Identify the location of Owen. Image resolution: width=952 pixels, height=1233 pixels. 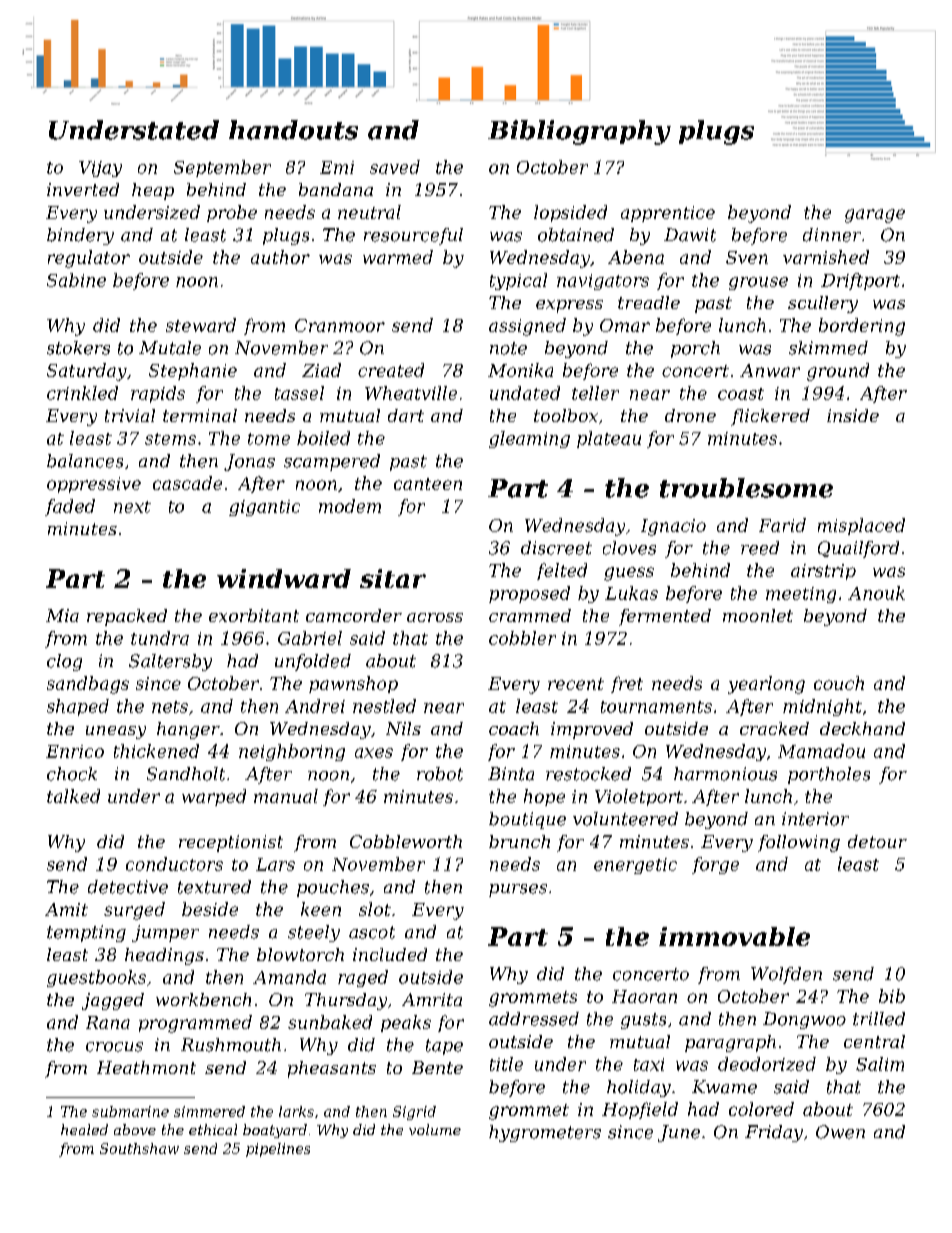
(840, 1132).
